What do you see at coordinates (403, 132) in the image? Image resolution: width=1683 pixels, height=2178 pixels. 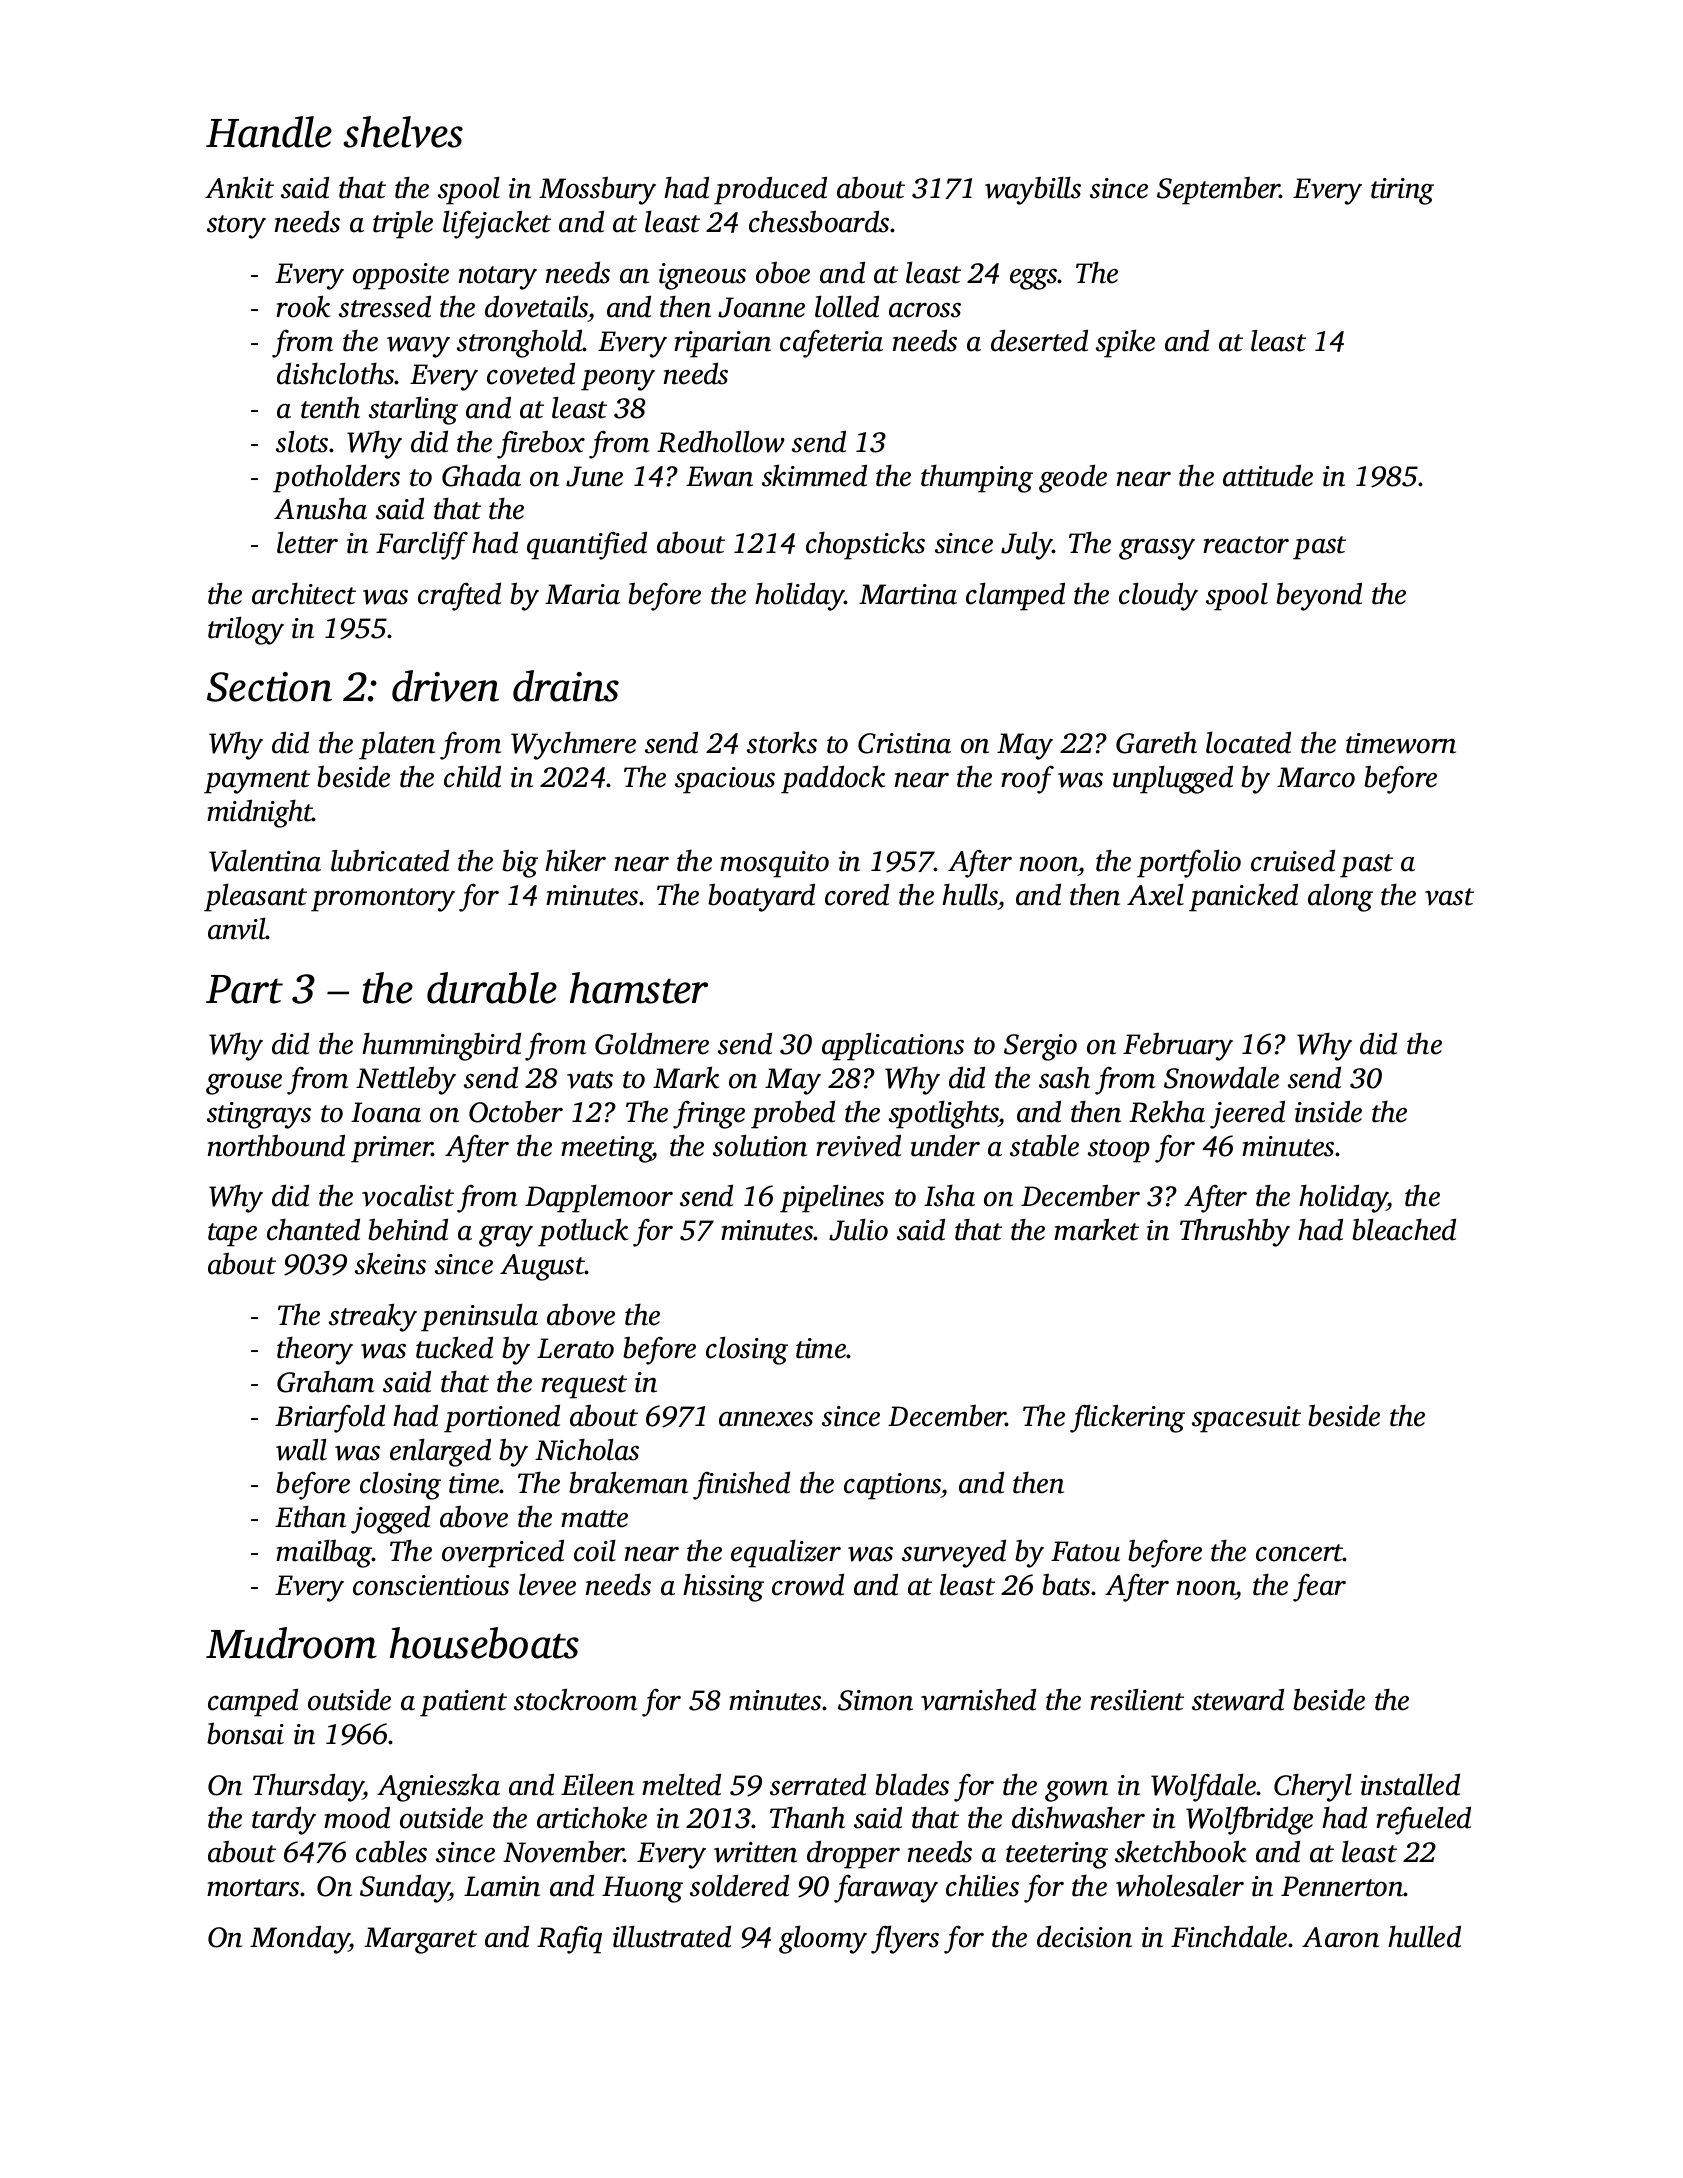 I see `shelves` at bounding box center [403, 132].
